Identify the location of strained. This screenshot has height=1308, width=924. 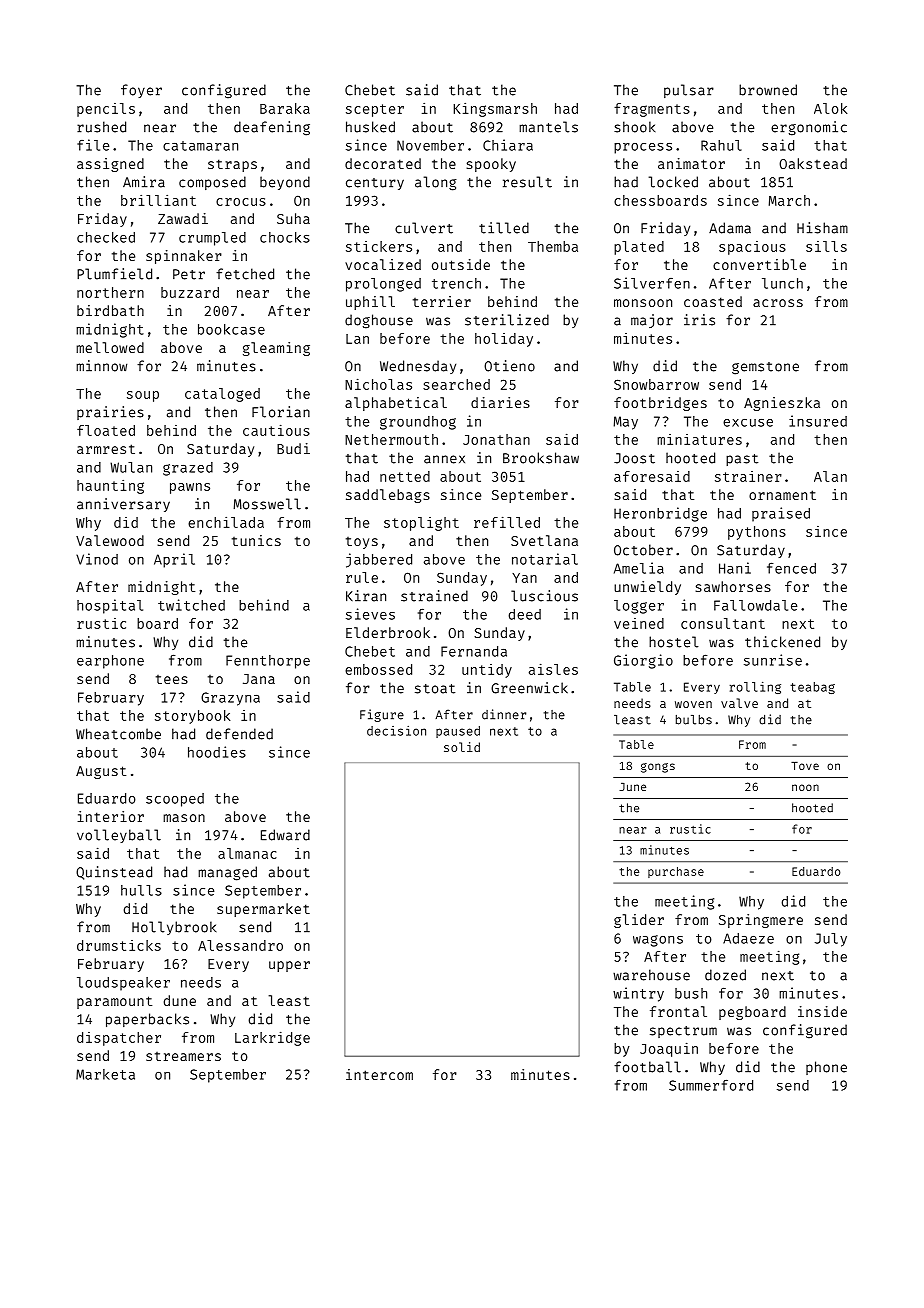
(434, 596).
